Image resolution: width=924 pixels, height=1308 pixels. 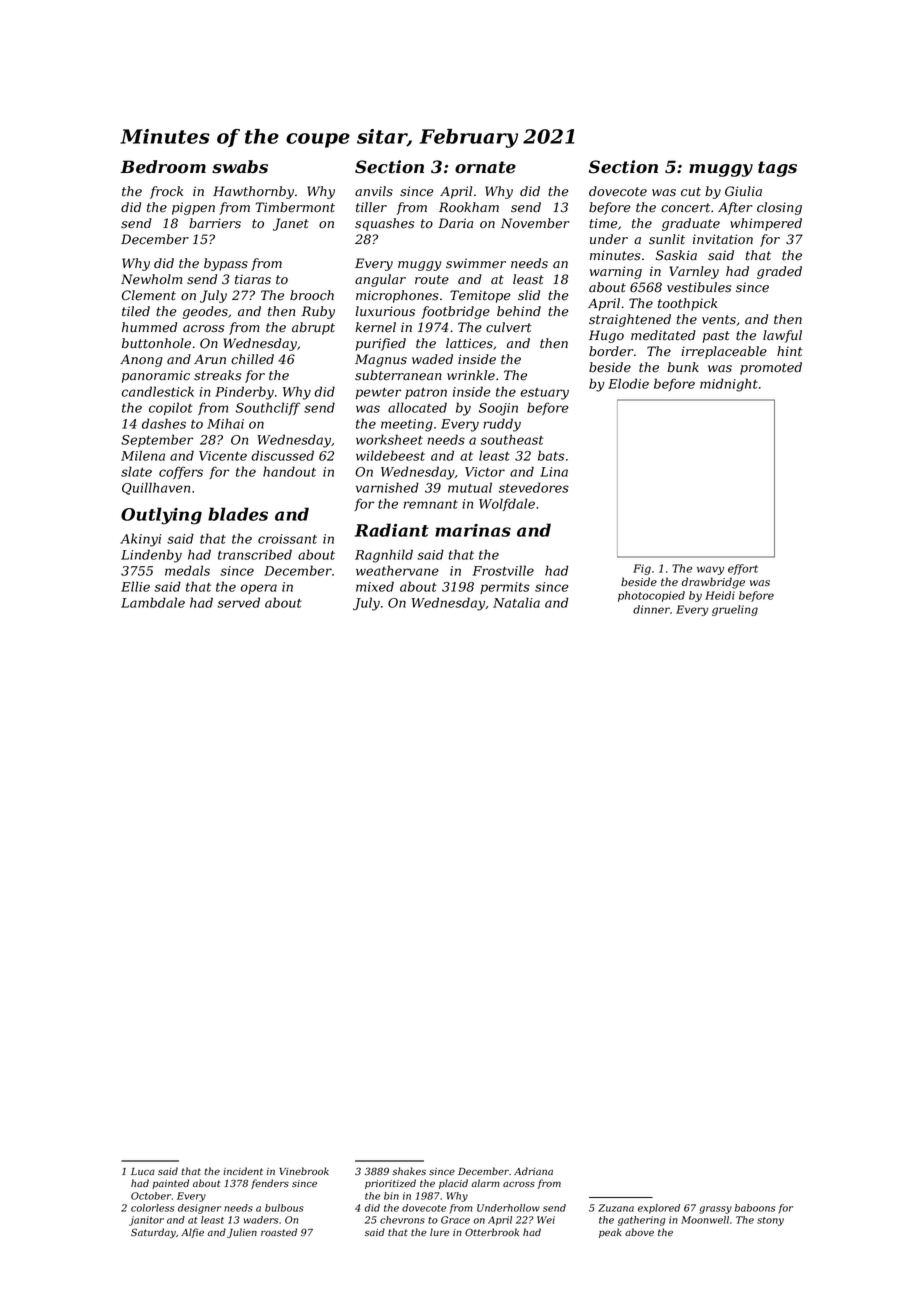 I want to click on stony, so click(x=770, y=1221).
